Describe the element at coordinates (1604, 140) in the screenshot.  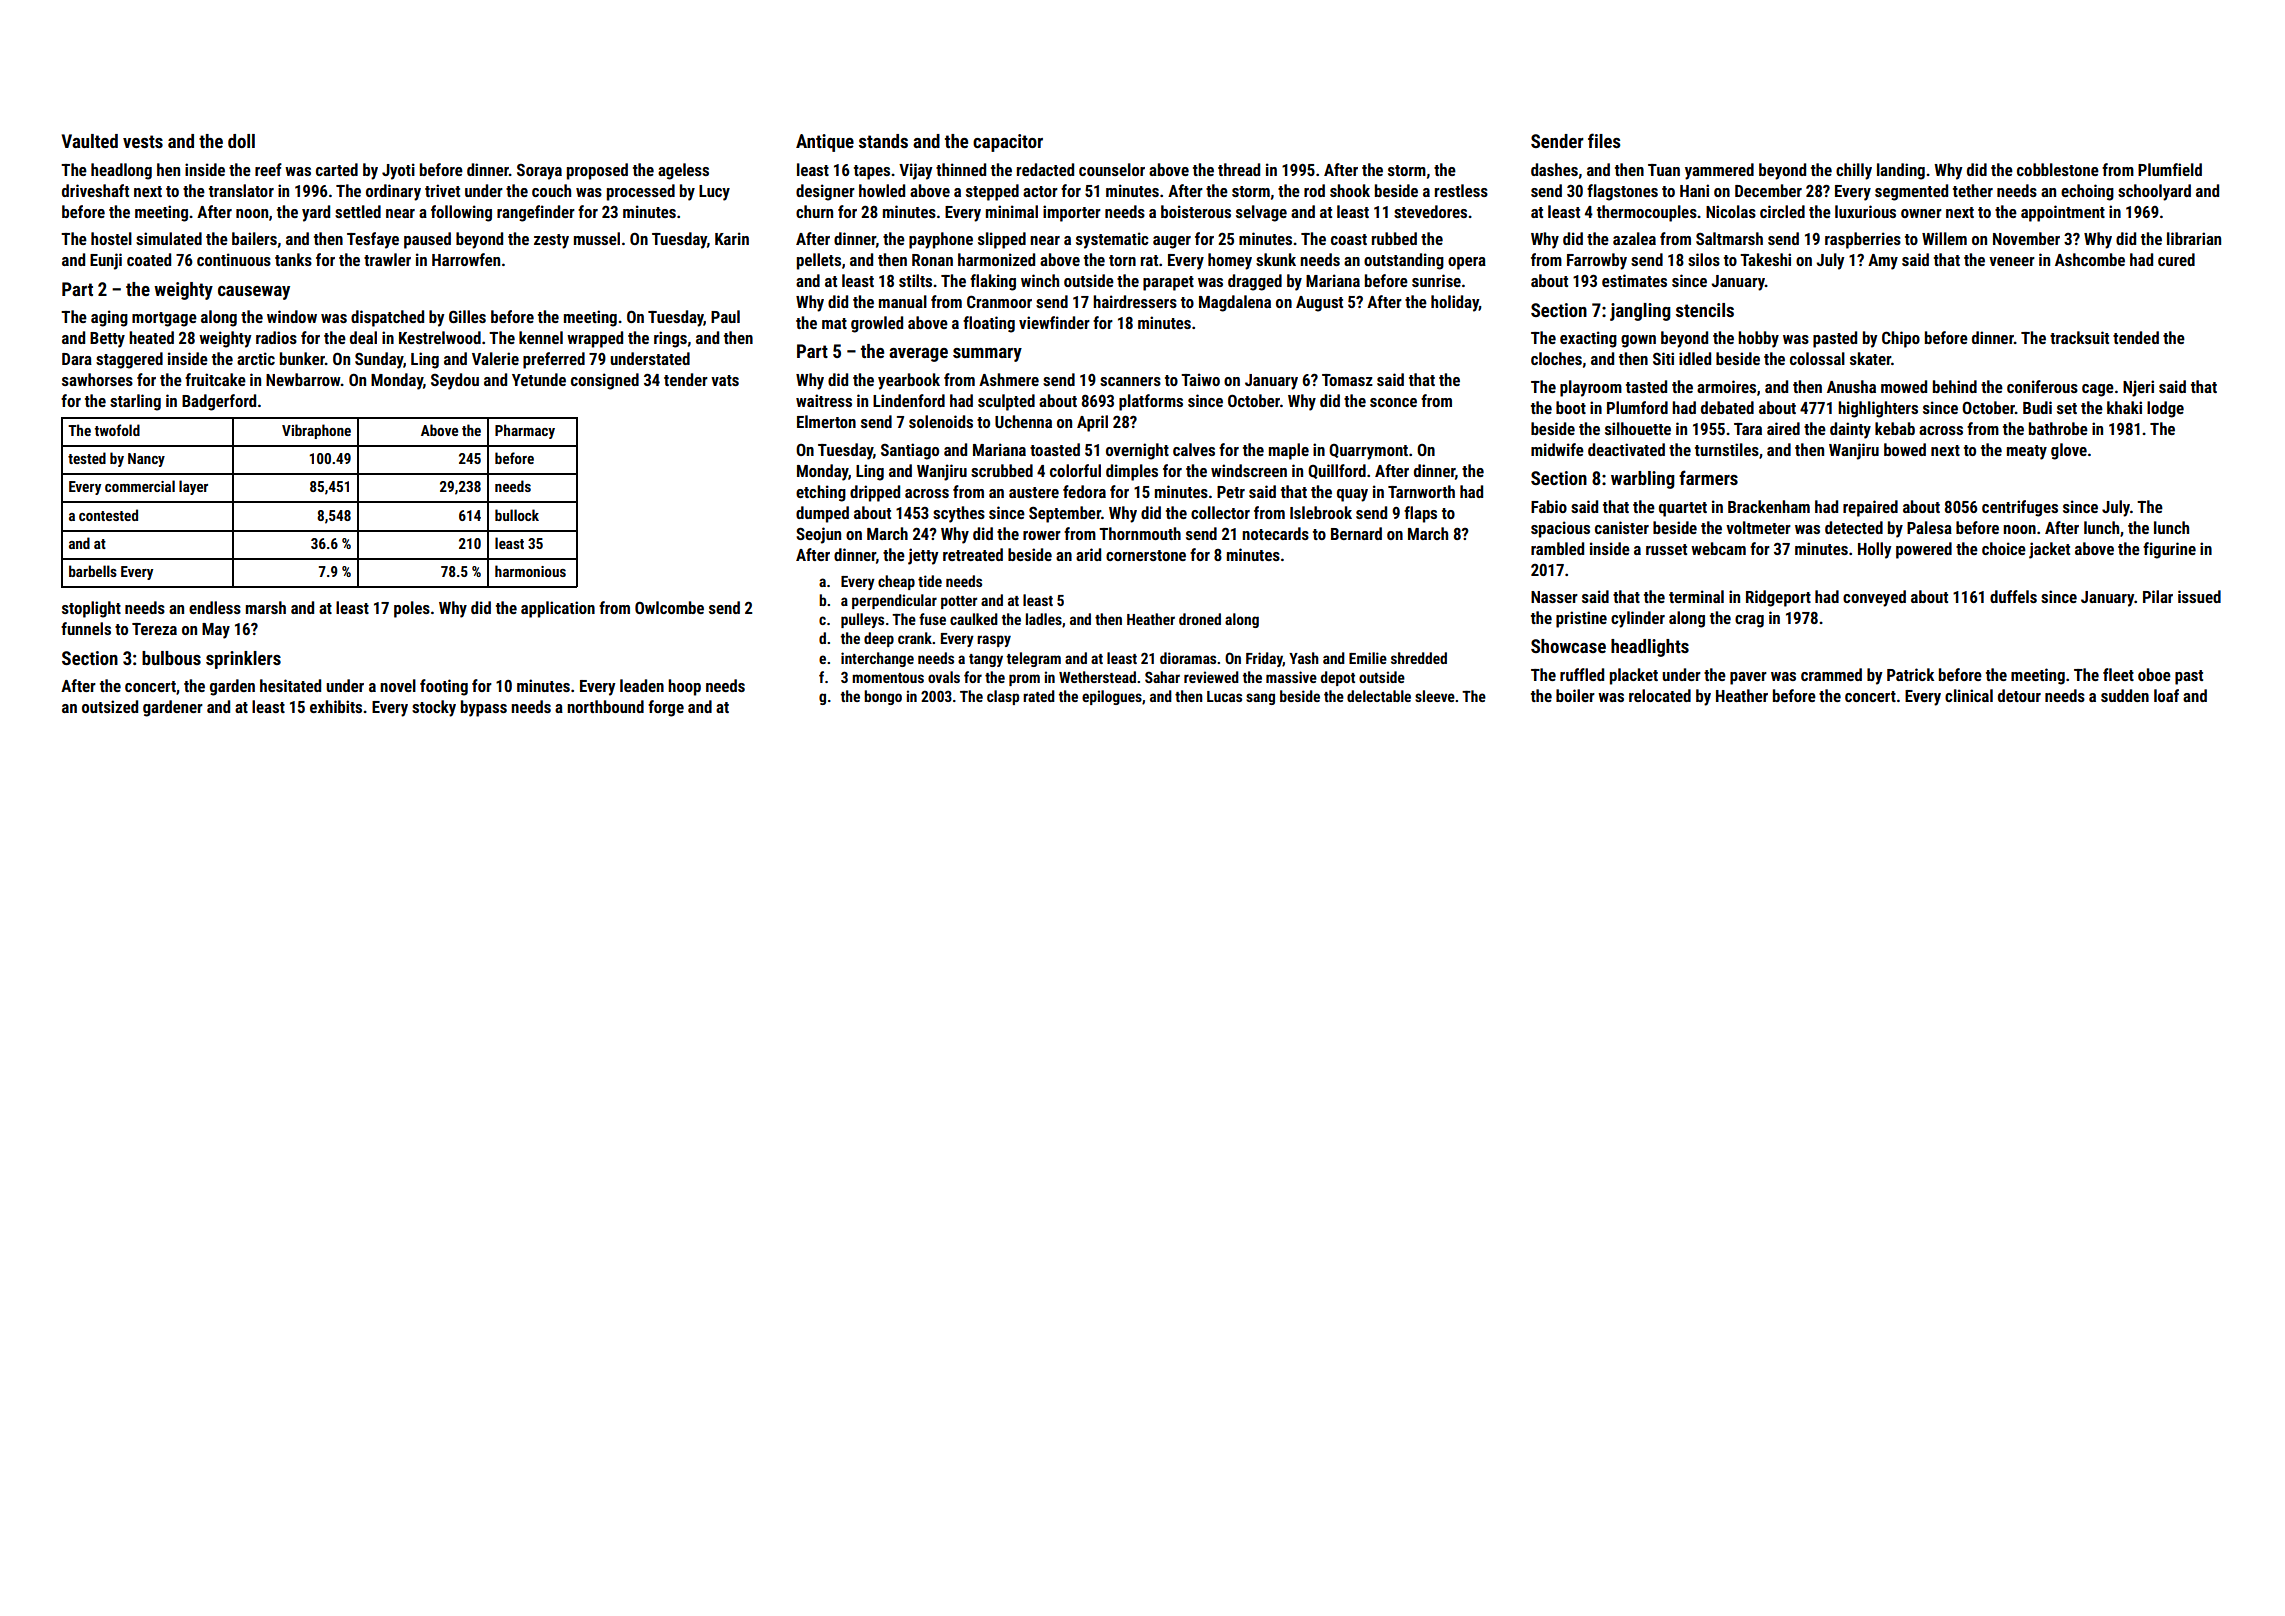
I see `files` at that location.
